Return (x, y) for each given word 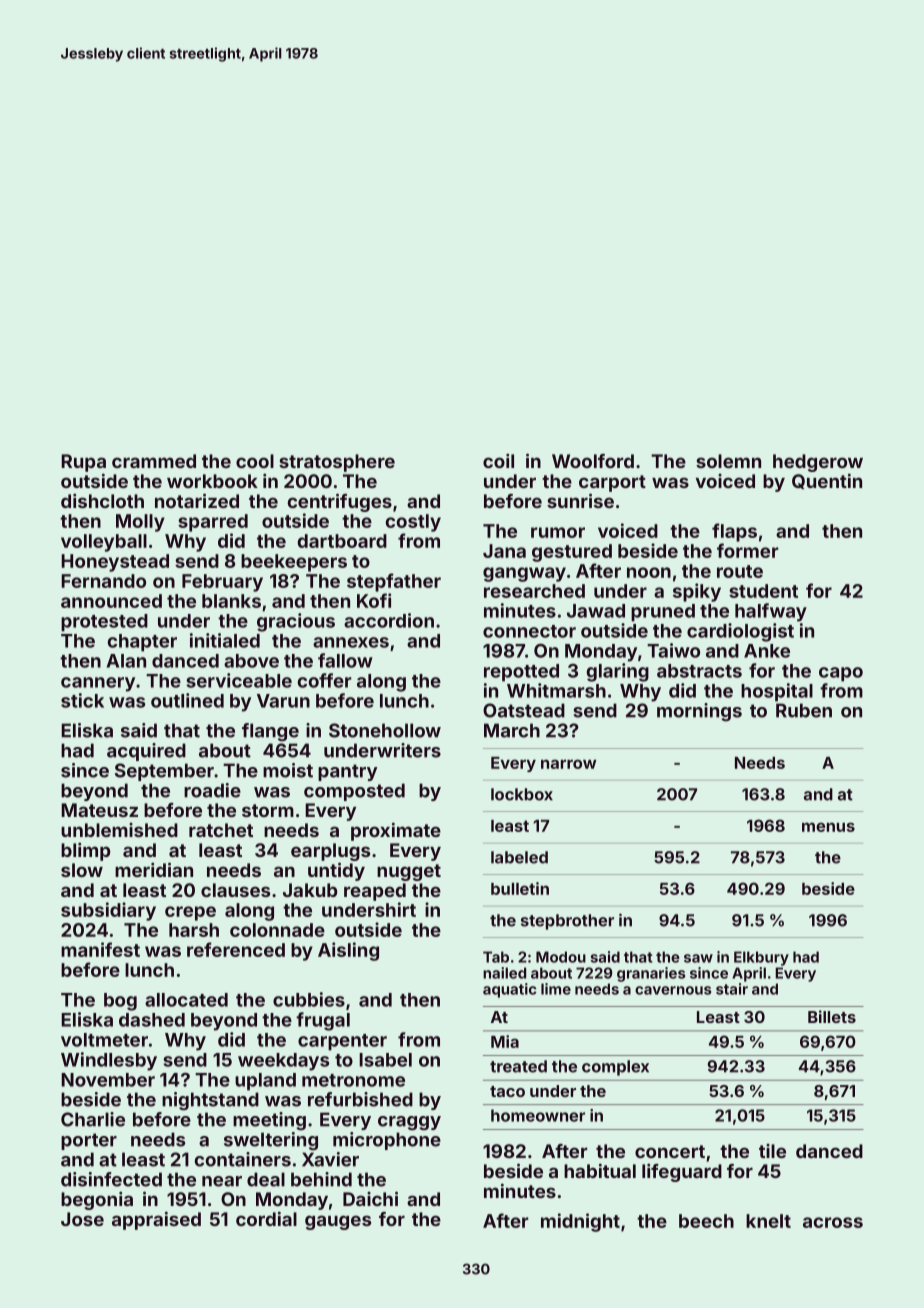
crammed (154, 461)
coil (498, 460)
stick (82, 700)
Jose (82, 1219)
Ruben (804, 710)
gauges (338, 1222)
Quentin (827, 481)
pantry (347, 772)
